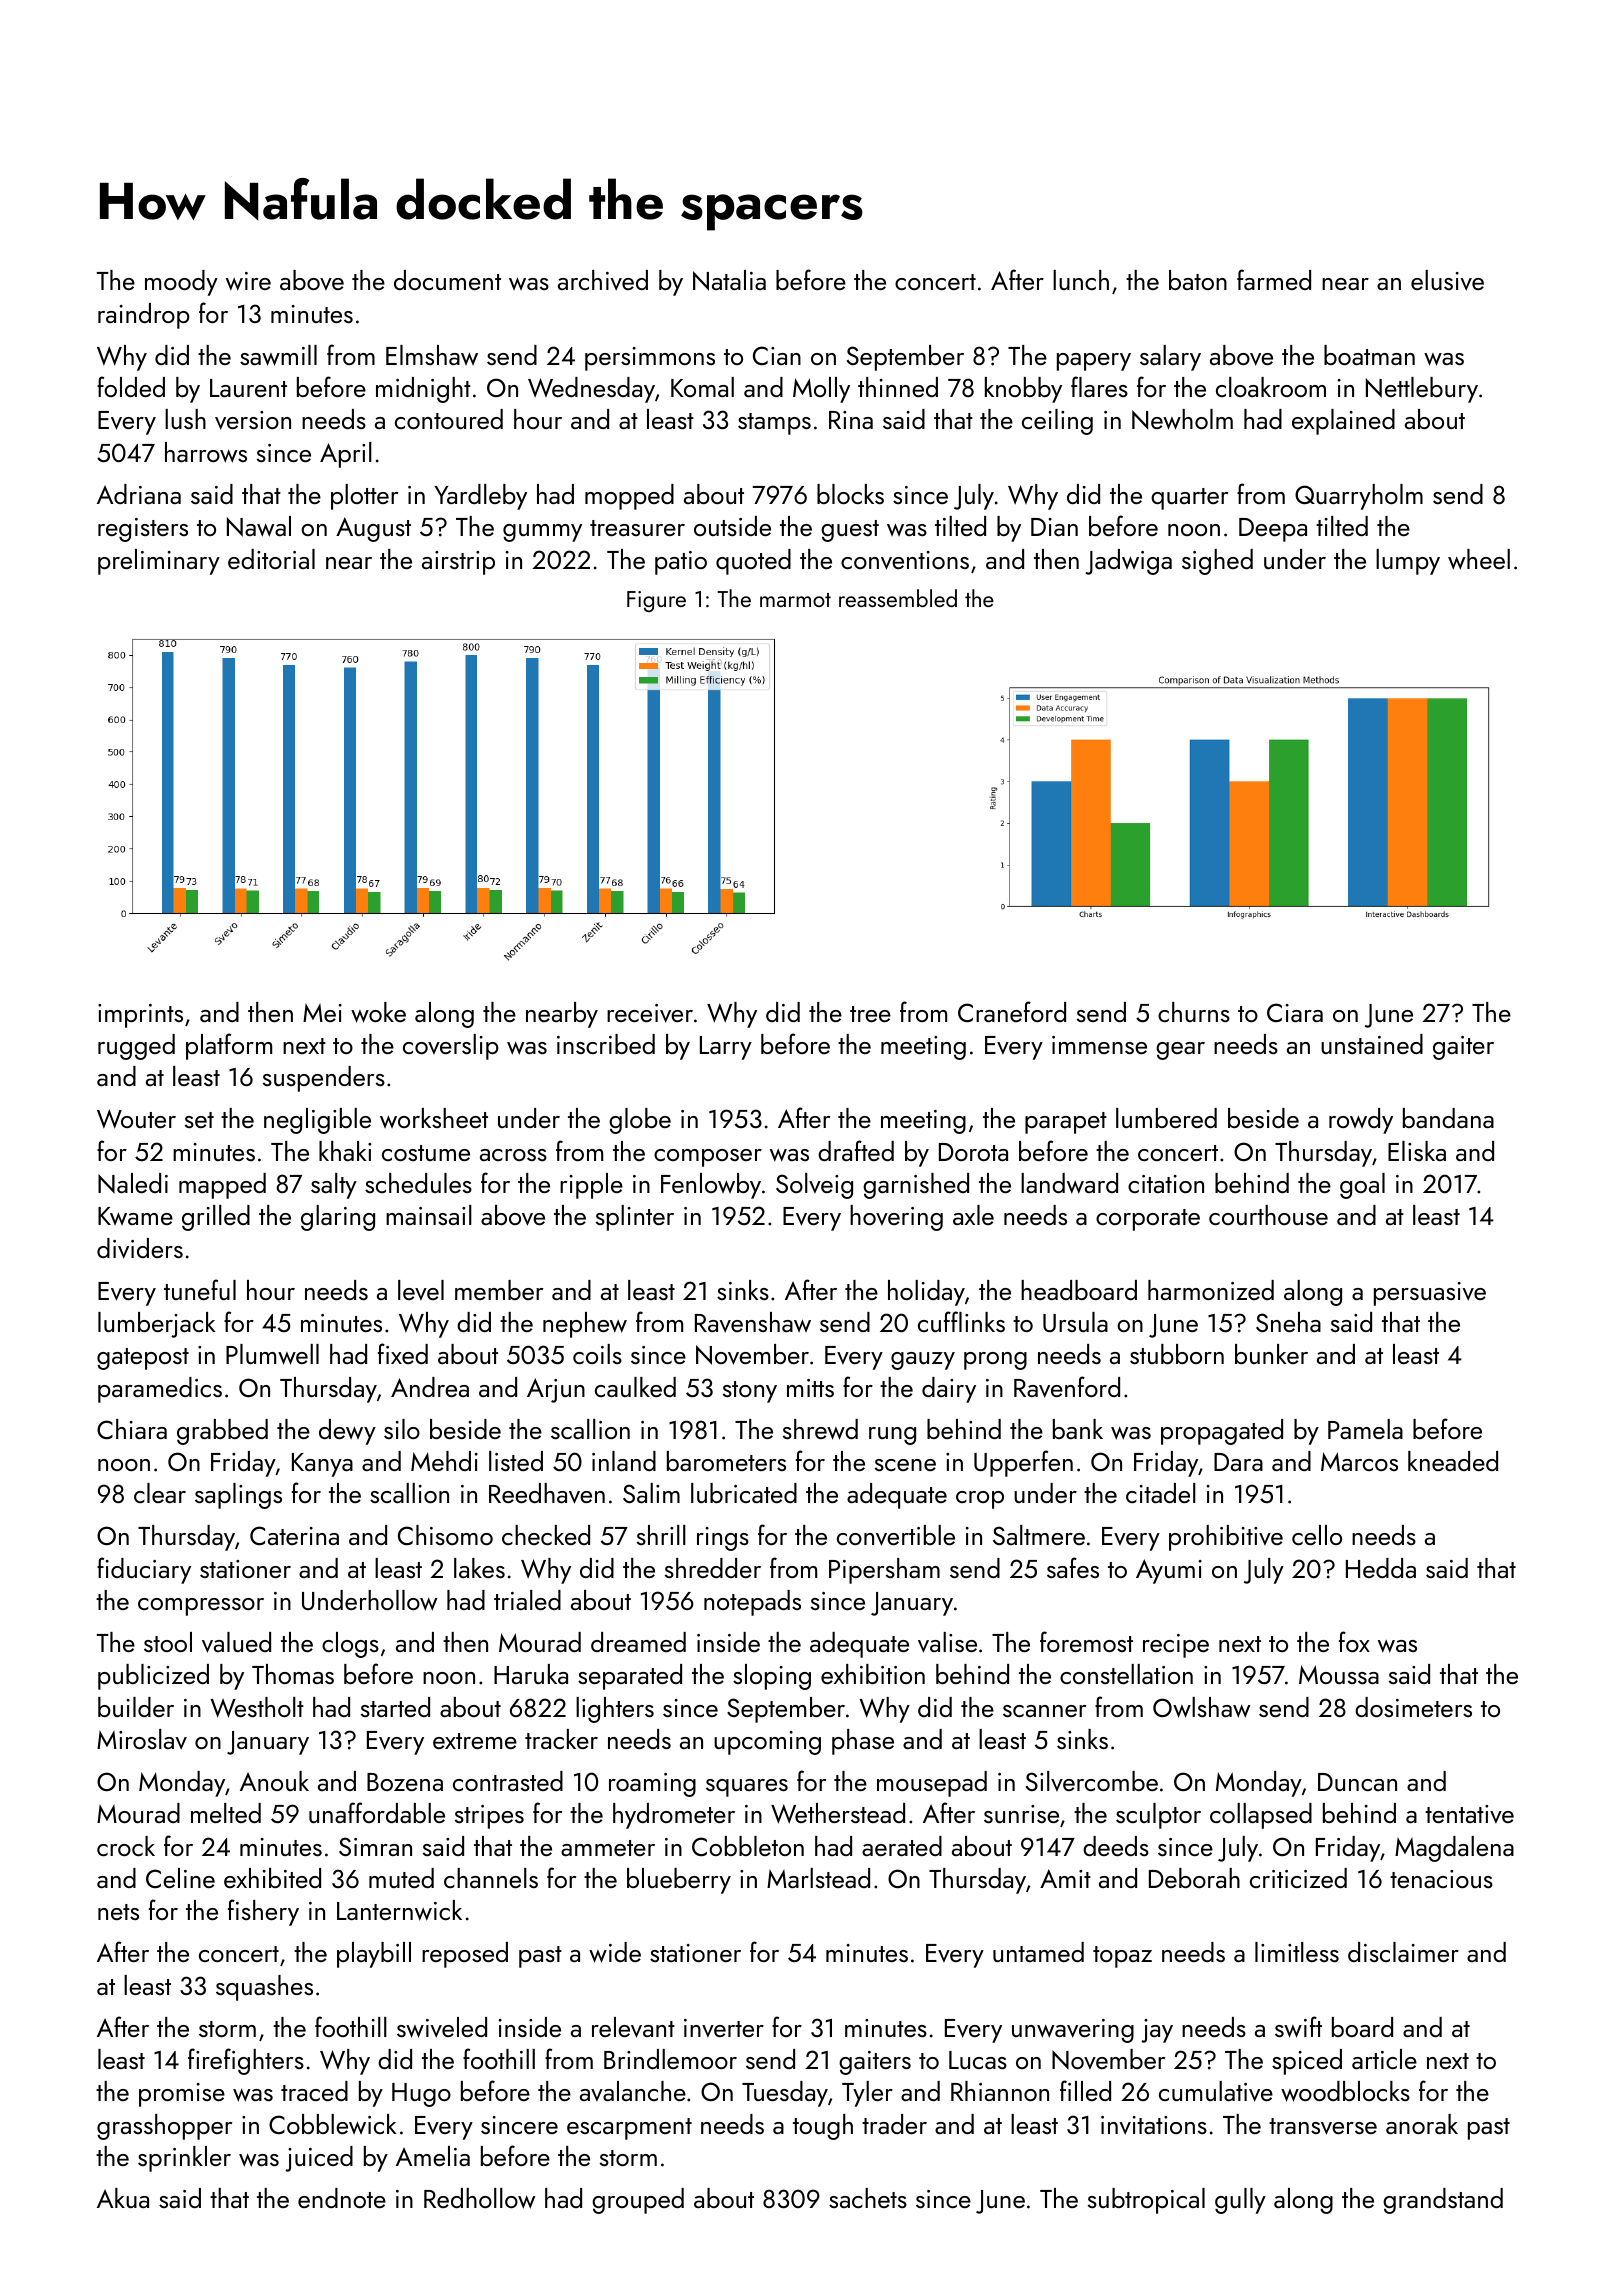 Image resolution: width=1620 pixels, height=2292 pixels. What do you see at coordinates (479, 2198) in the page?
I see `Redhollow` at bounding box center [479, 2198].
